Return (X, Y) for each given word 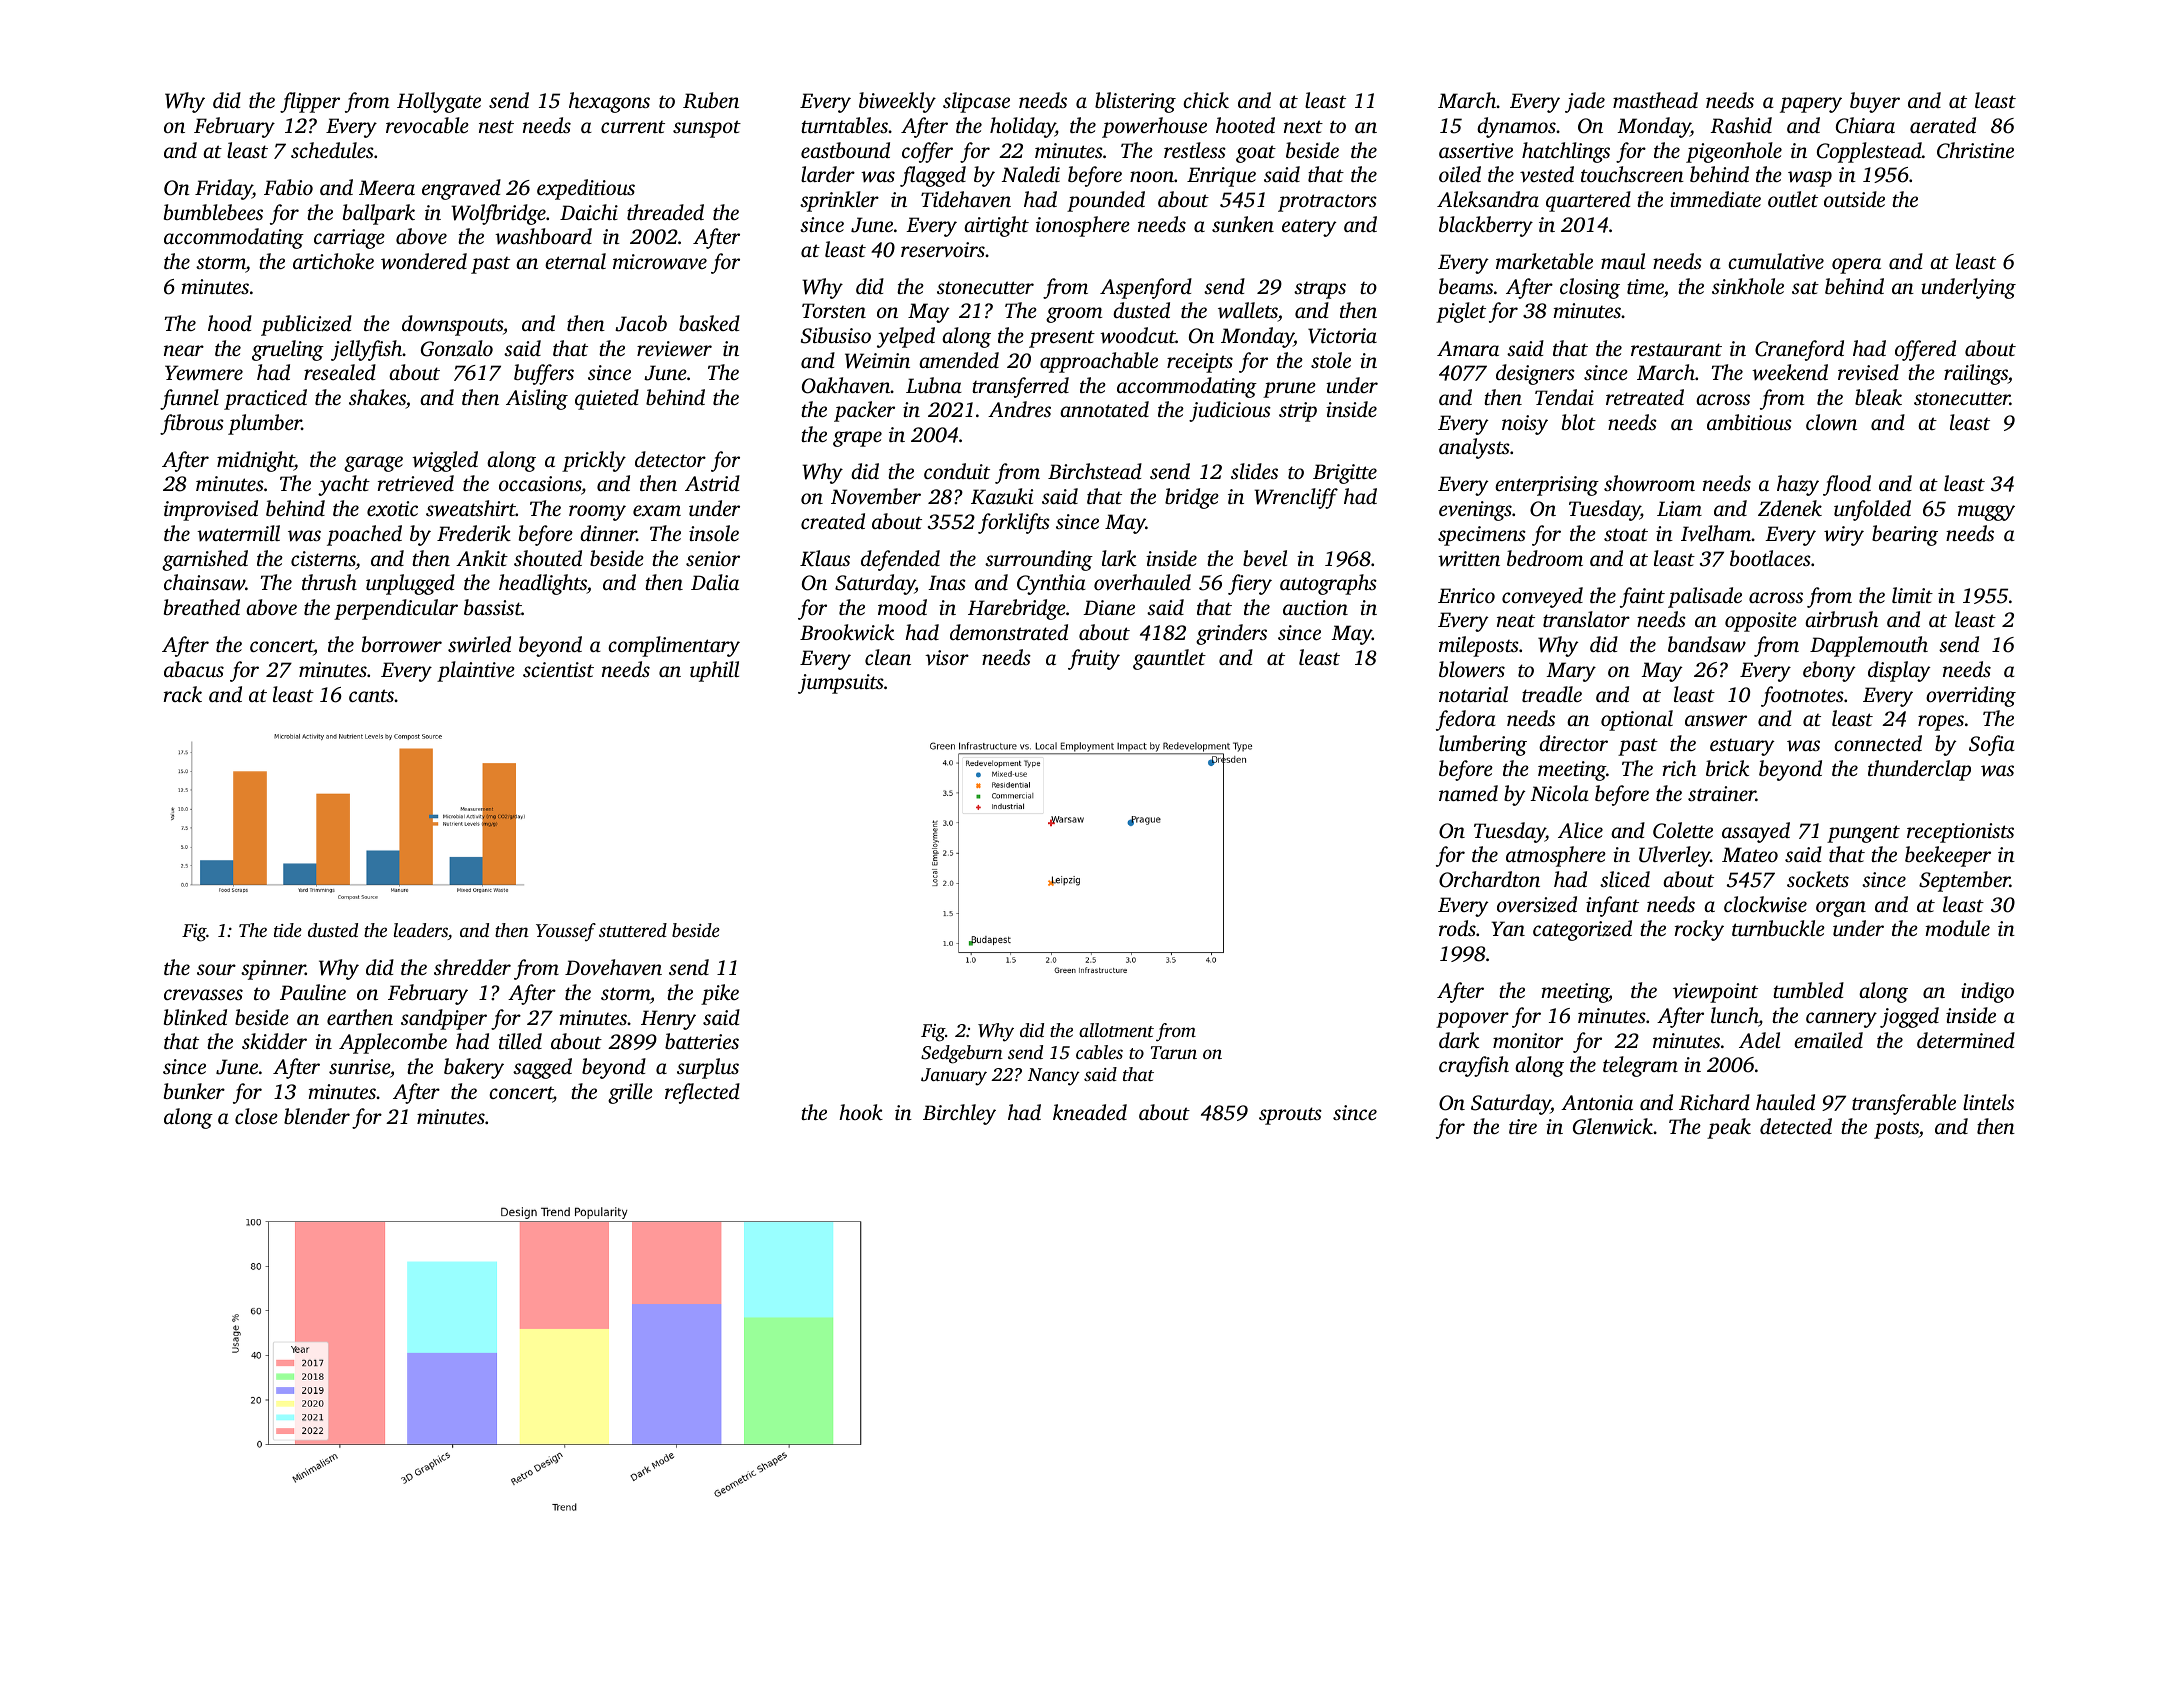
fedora (1466, 720)
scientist (558, 669)
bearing (1905, 535)
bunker (194, 1091)
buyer (1875, 102)
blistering (1135, 102)
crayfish (1474, 1066)
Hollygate (439, 102)
